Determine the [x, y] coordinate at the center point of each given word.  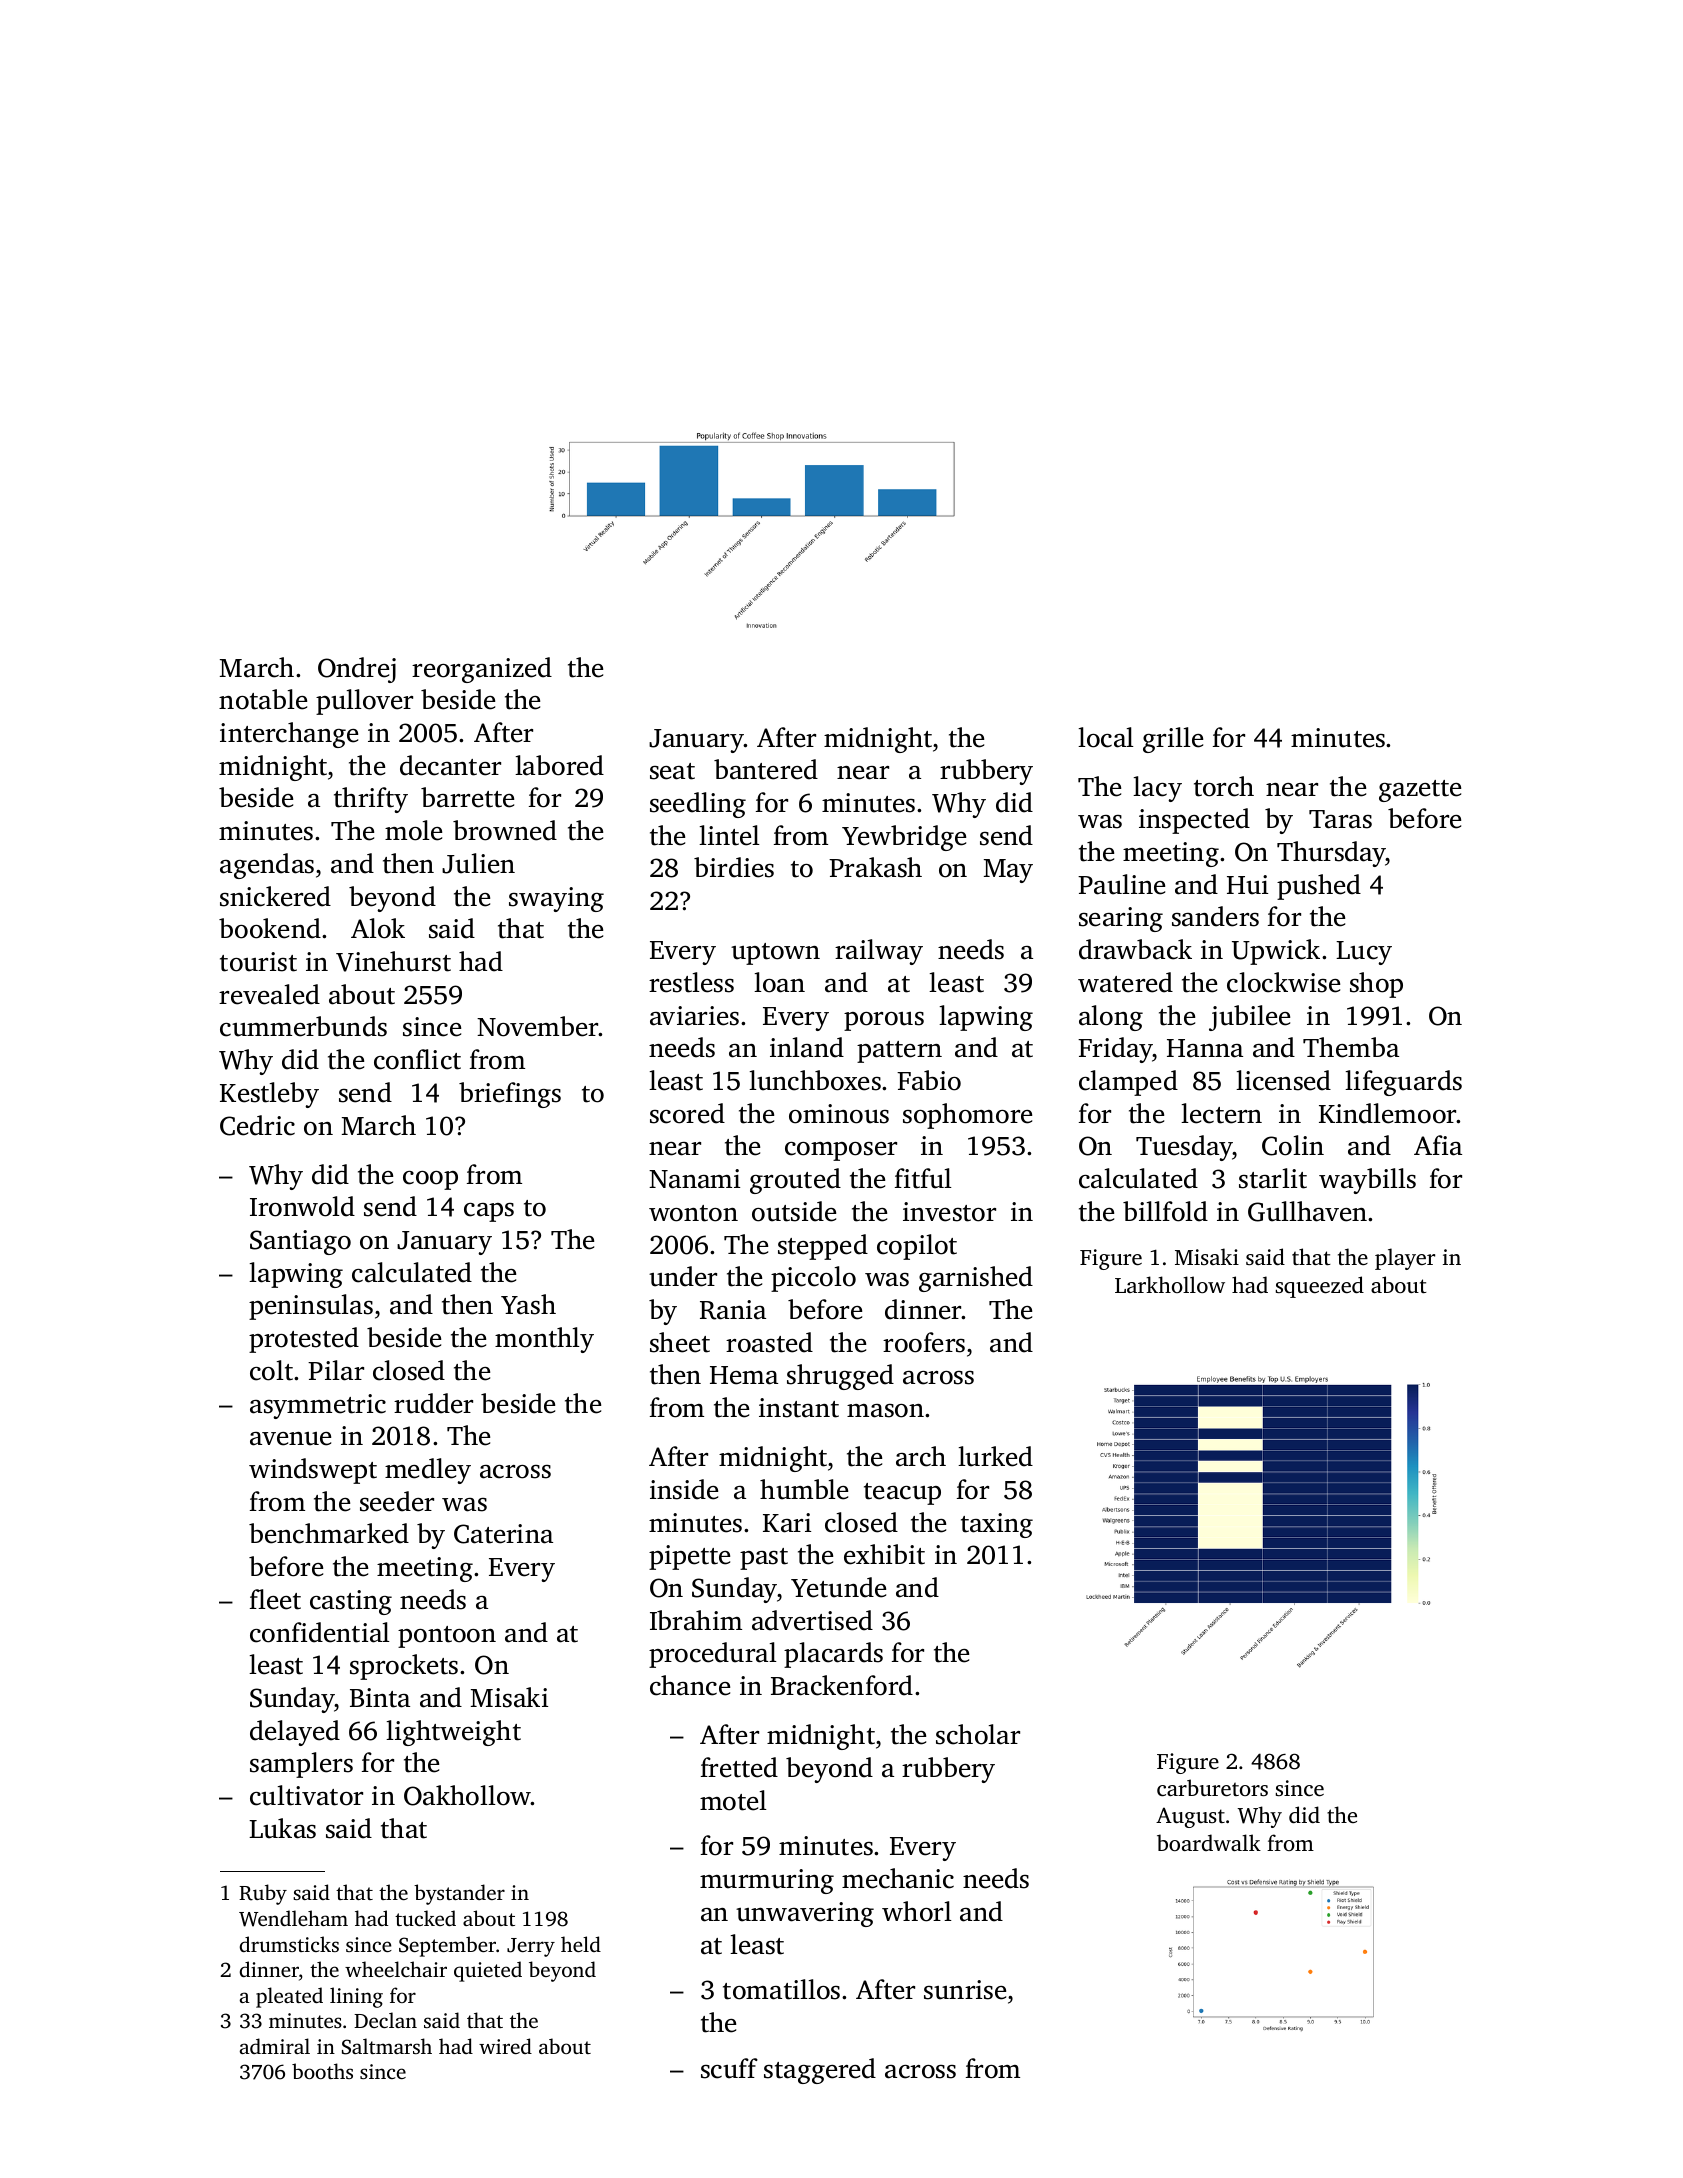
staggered [820, 2071]
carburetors [1212, 1787]
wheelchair [396, 1969]
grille [1173, 740]
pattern [899, 1052]
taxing [997, 1525]
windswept [313, 1471]
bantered [766, 769]
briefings [510, 1095]
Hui [1247, 885]
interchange [289, 735]
